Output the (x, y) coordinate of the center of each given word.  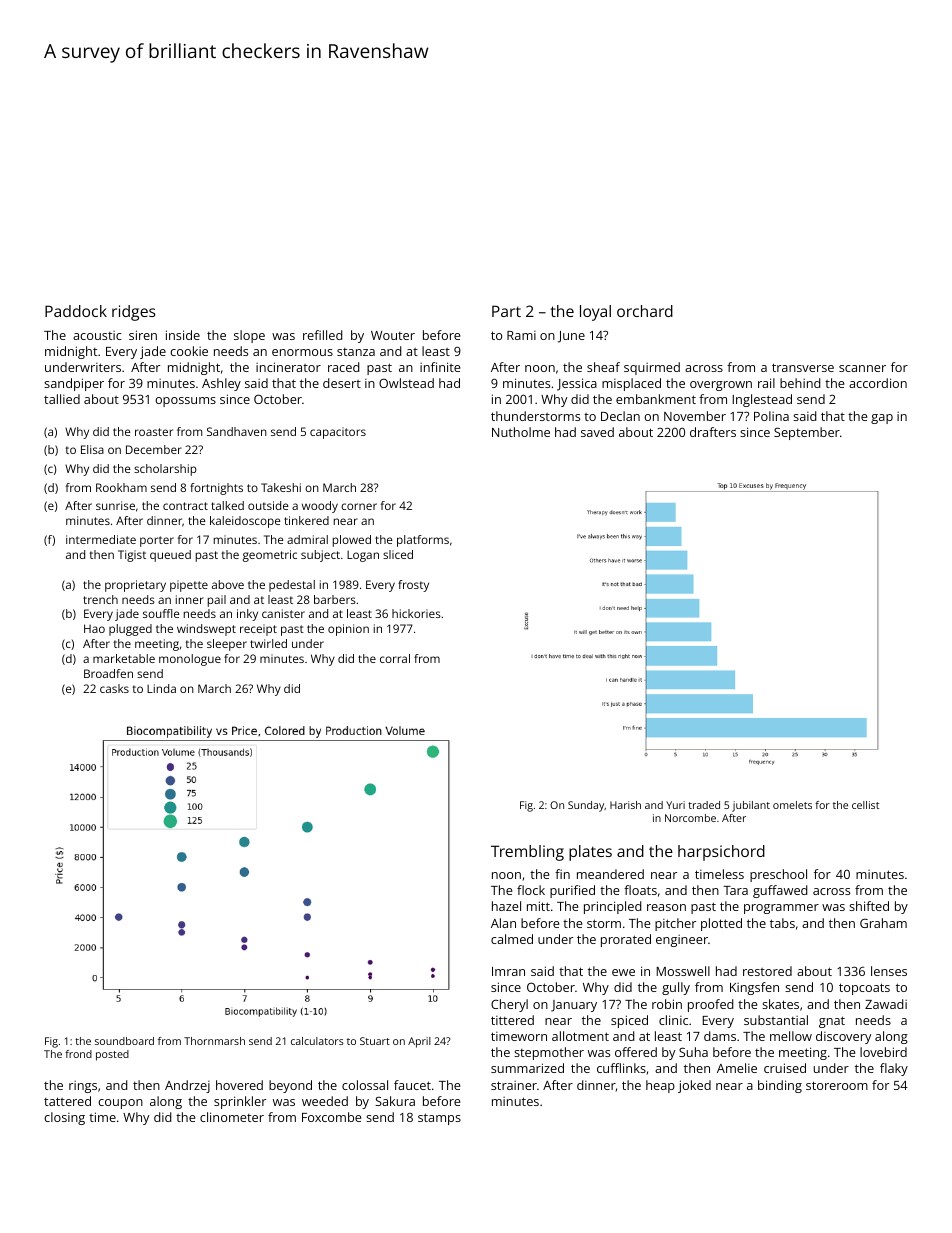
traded (704, 805)
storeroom (837, 1085)
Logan (363, 556)
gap (882, 419)
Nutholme (521, 432)
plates (590, 853)
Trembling (527, 853)
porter (157, 541)
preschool (778, 875)
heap (660, 1086)
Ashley (221, 384)
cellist (865, 805)
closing (64, 1118)
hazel (506, 906)
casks (114, 688)
